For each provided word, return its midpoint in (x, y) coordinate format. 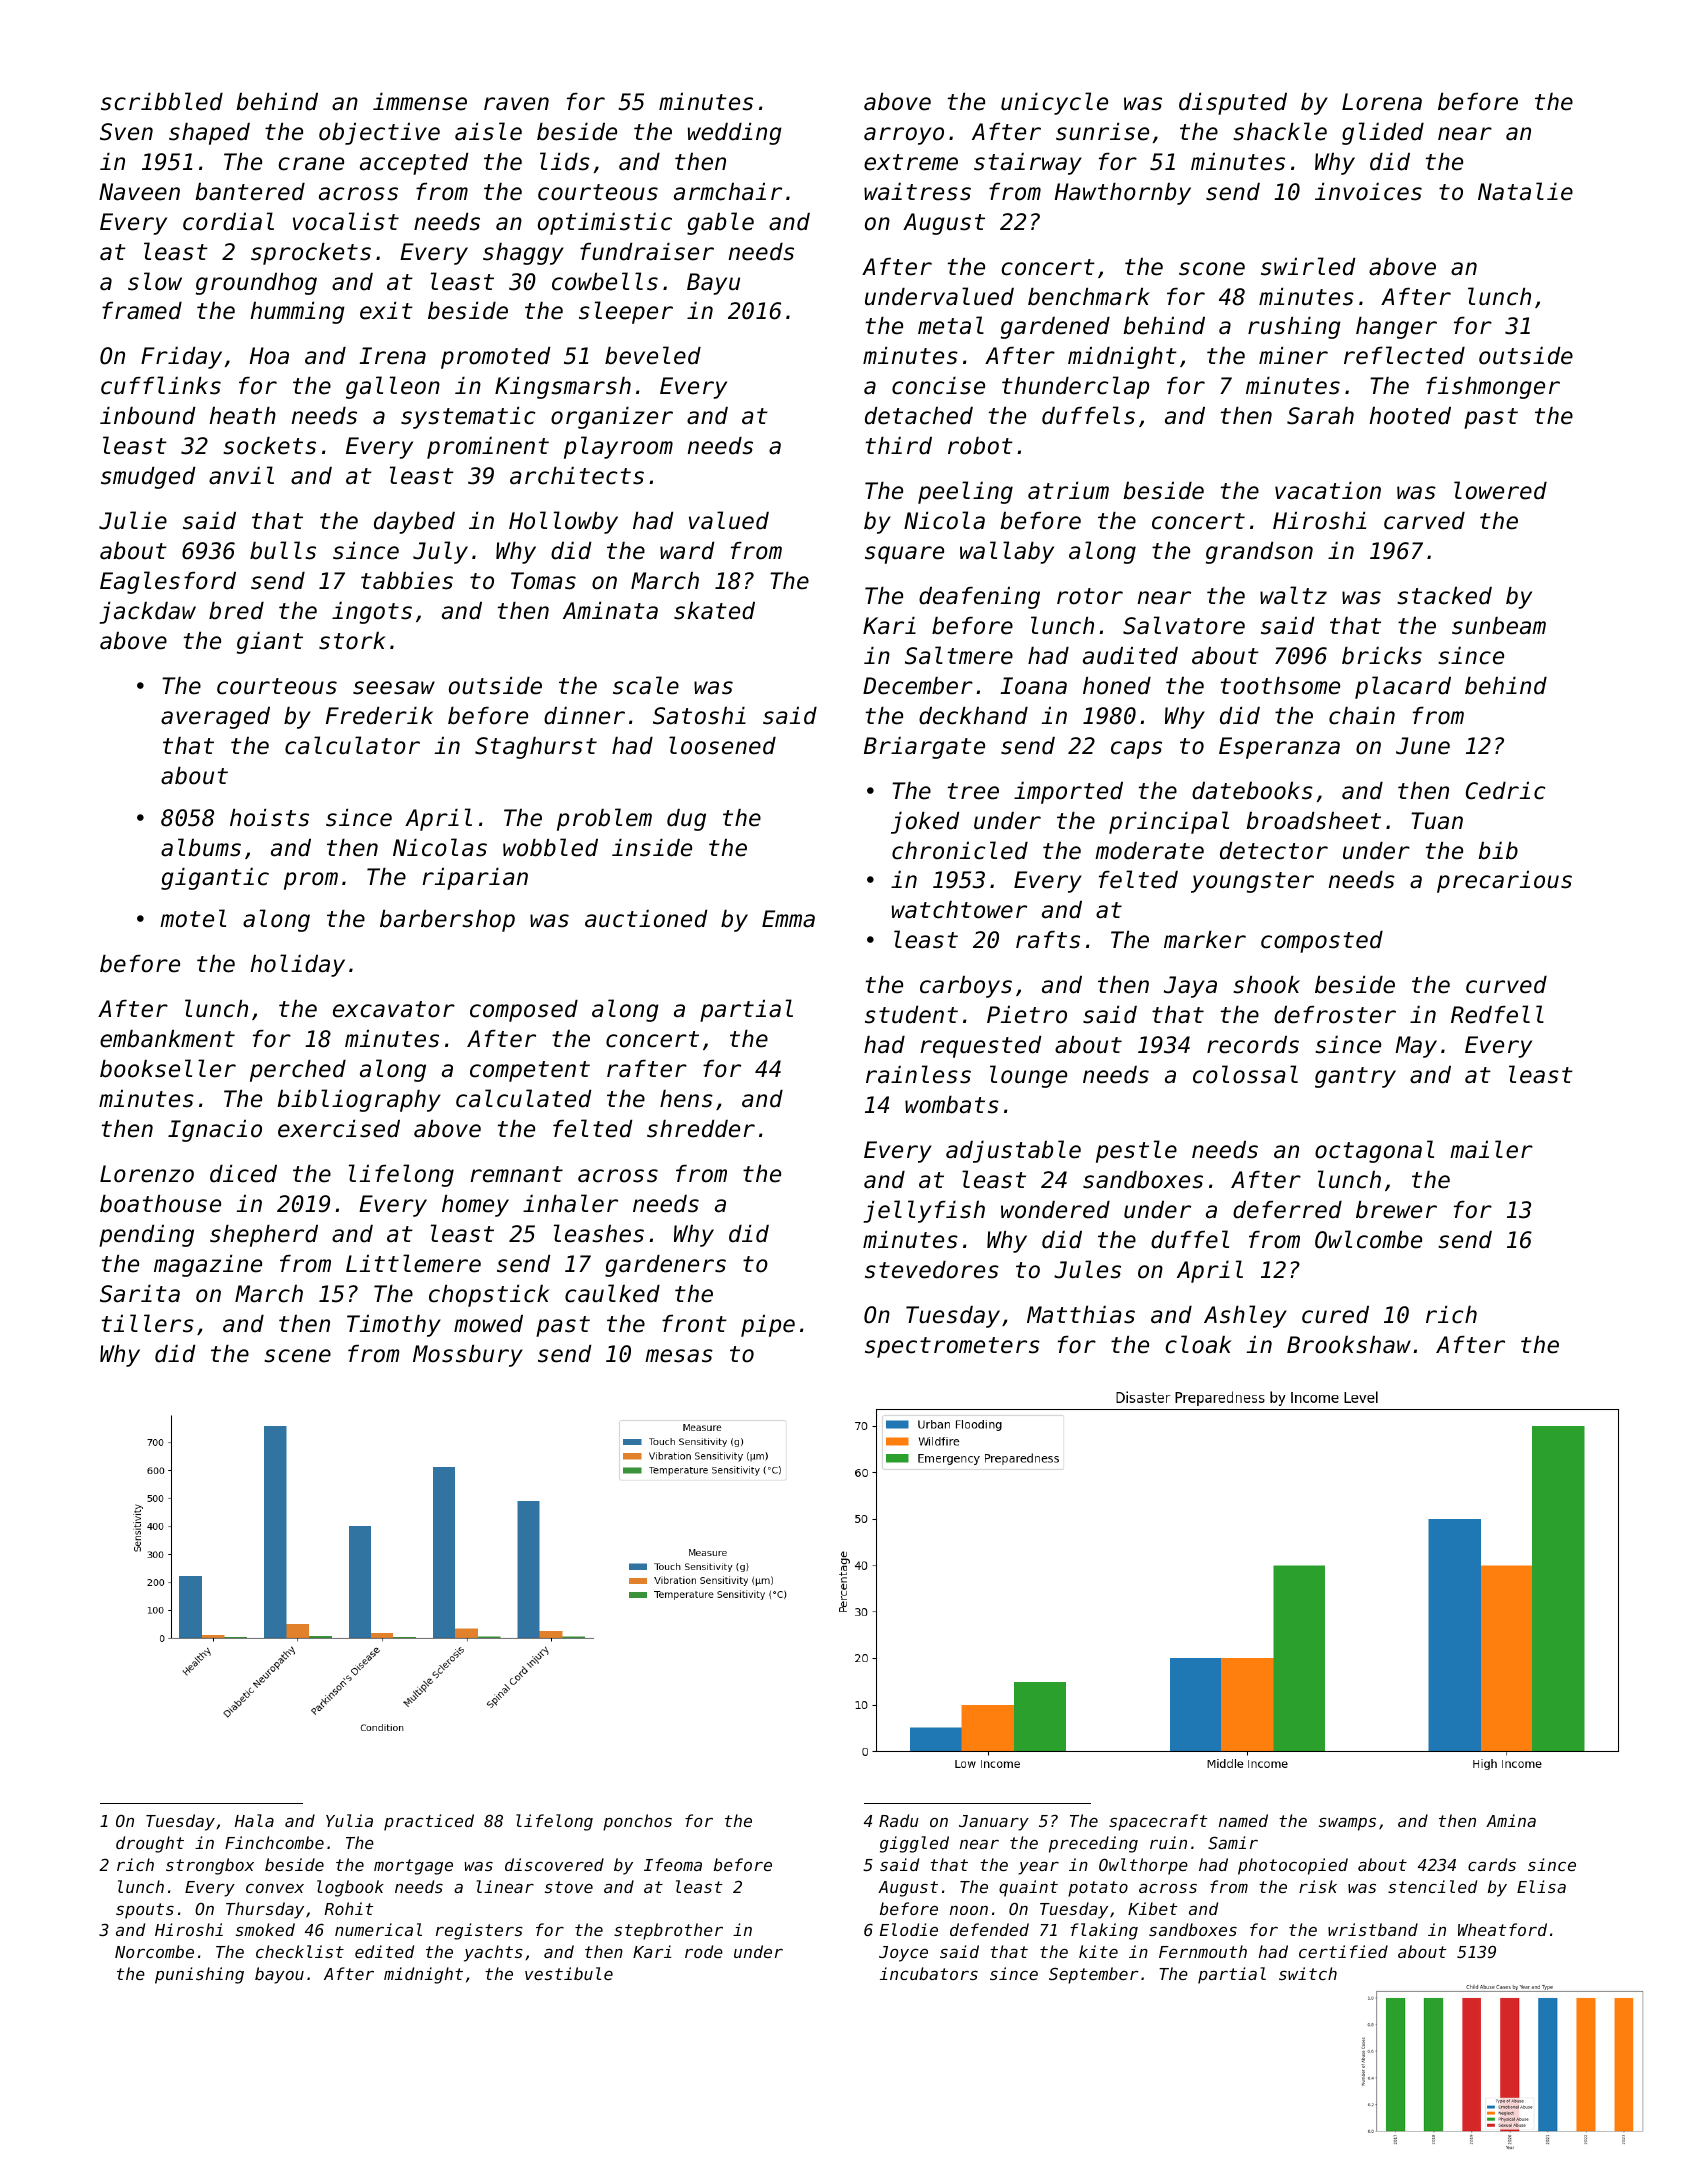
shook (1266, 985)
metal (951, 325)
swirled (1308, 266)
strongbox (210, 1866)
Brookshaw (1349, 1345)
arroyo (904, 136)
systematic (468, 418)
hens (686, 1099)
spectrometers (952, 1347)
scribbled (162, 101)
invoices (1368, 192)
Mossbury (468, 1356)
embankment (167, 1039)
